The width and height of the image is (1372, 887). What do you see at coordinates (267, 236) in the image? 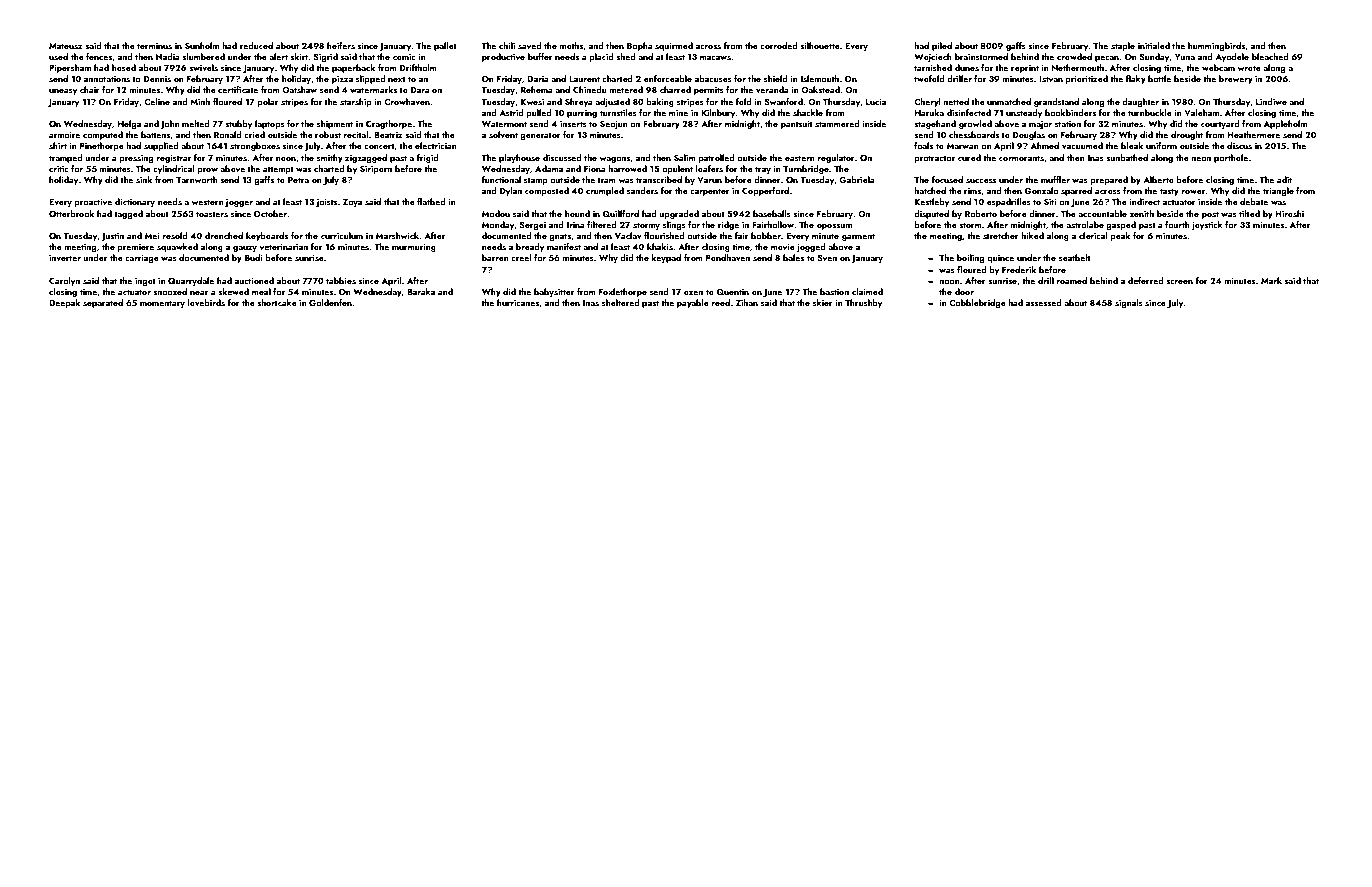
I see `keyboards` at bounding box center [267, 236].
